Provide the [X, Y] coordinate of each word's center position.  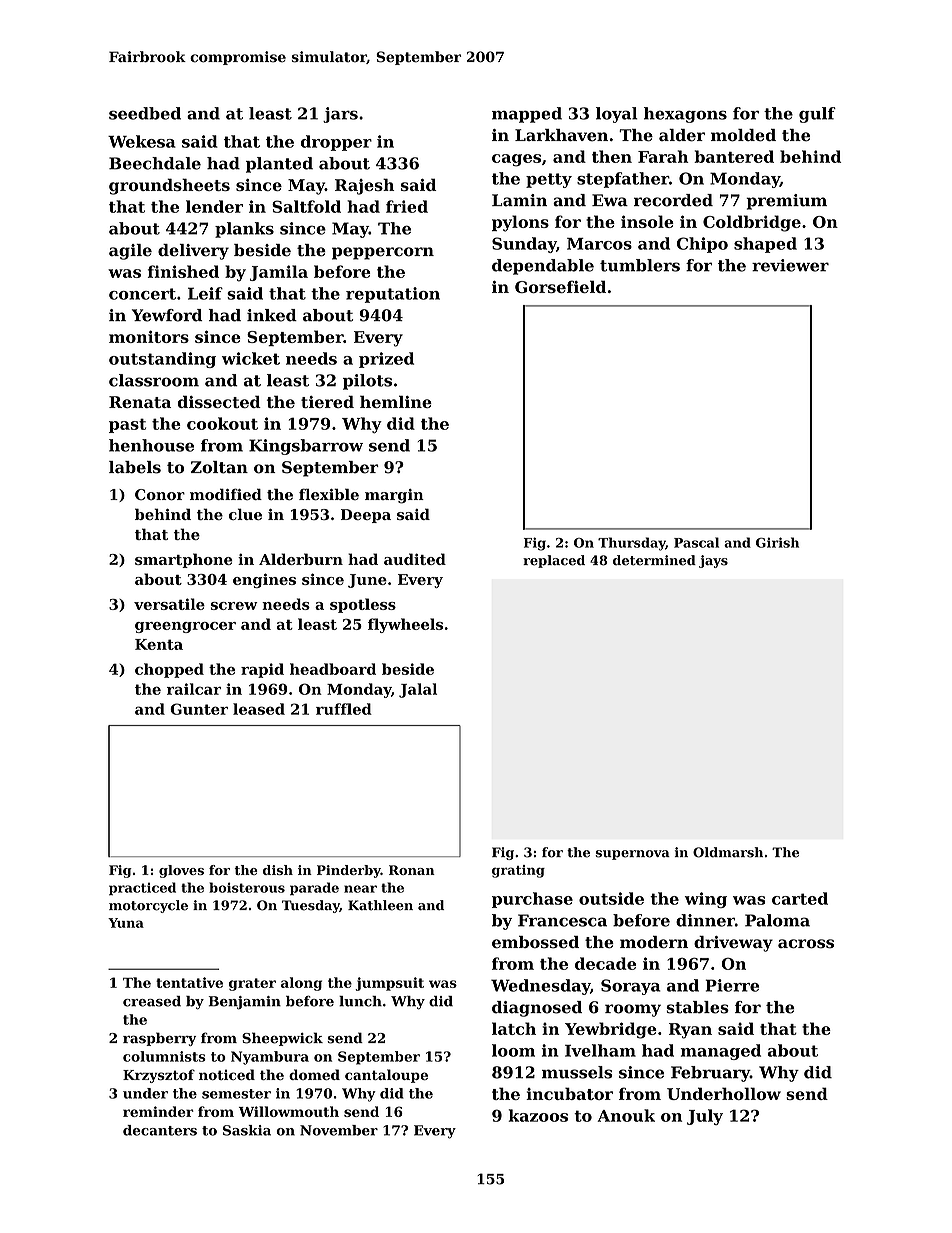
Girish [777, 542]
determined [654, 560]
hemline [396, 401]
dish [278, 870]
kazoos [538, 1115]
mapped [527, 115]
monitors [149, 336]
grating [518, 871]
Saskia [247, 1130]
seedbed [145, 113]
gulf [817, 115]
